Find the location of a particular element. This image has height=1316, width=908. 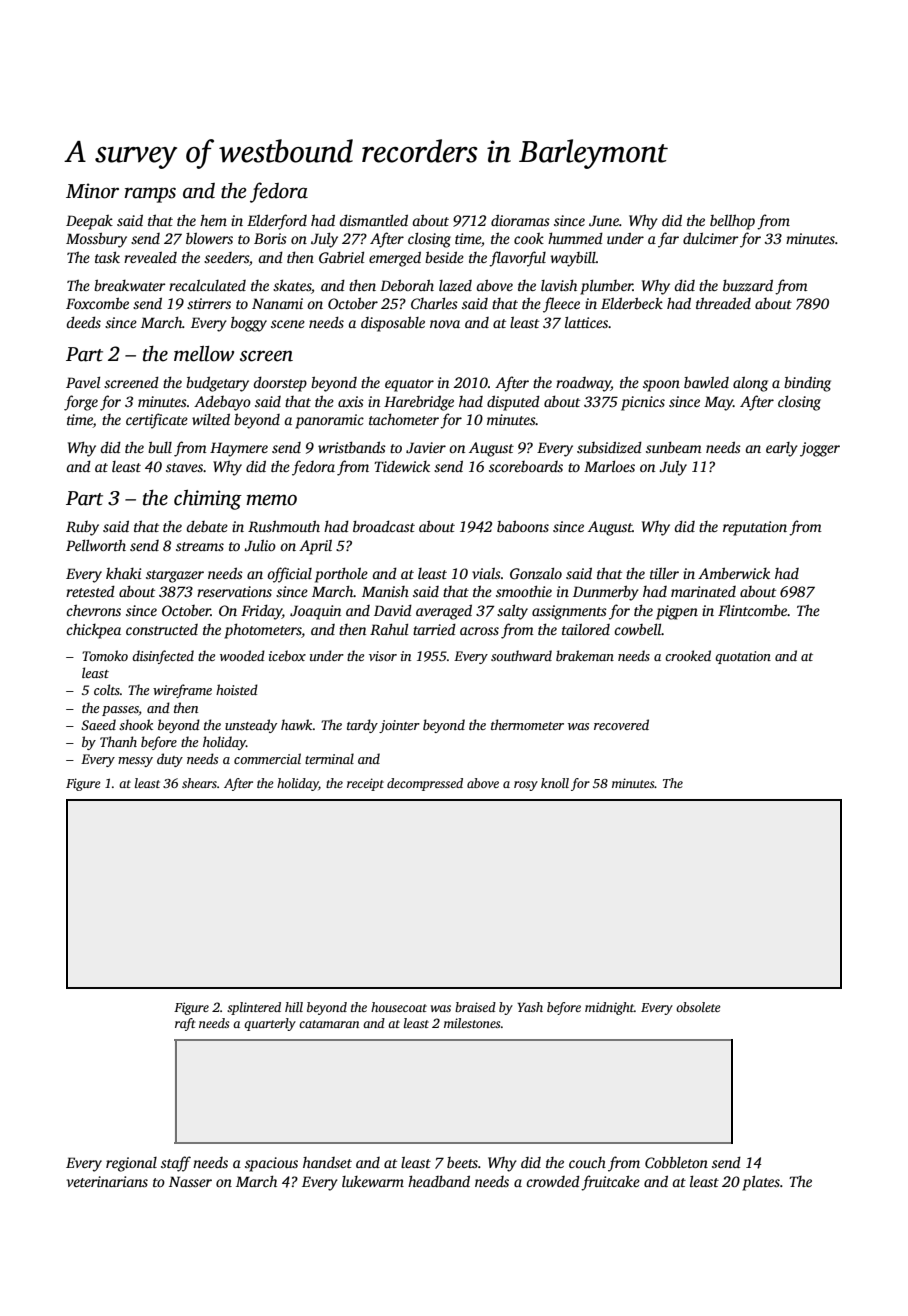

veterinarians is located at coordinates (107, 1181).
